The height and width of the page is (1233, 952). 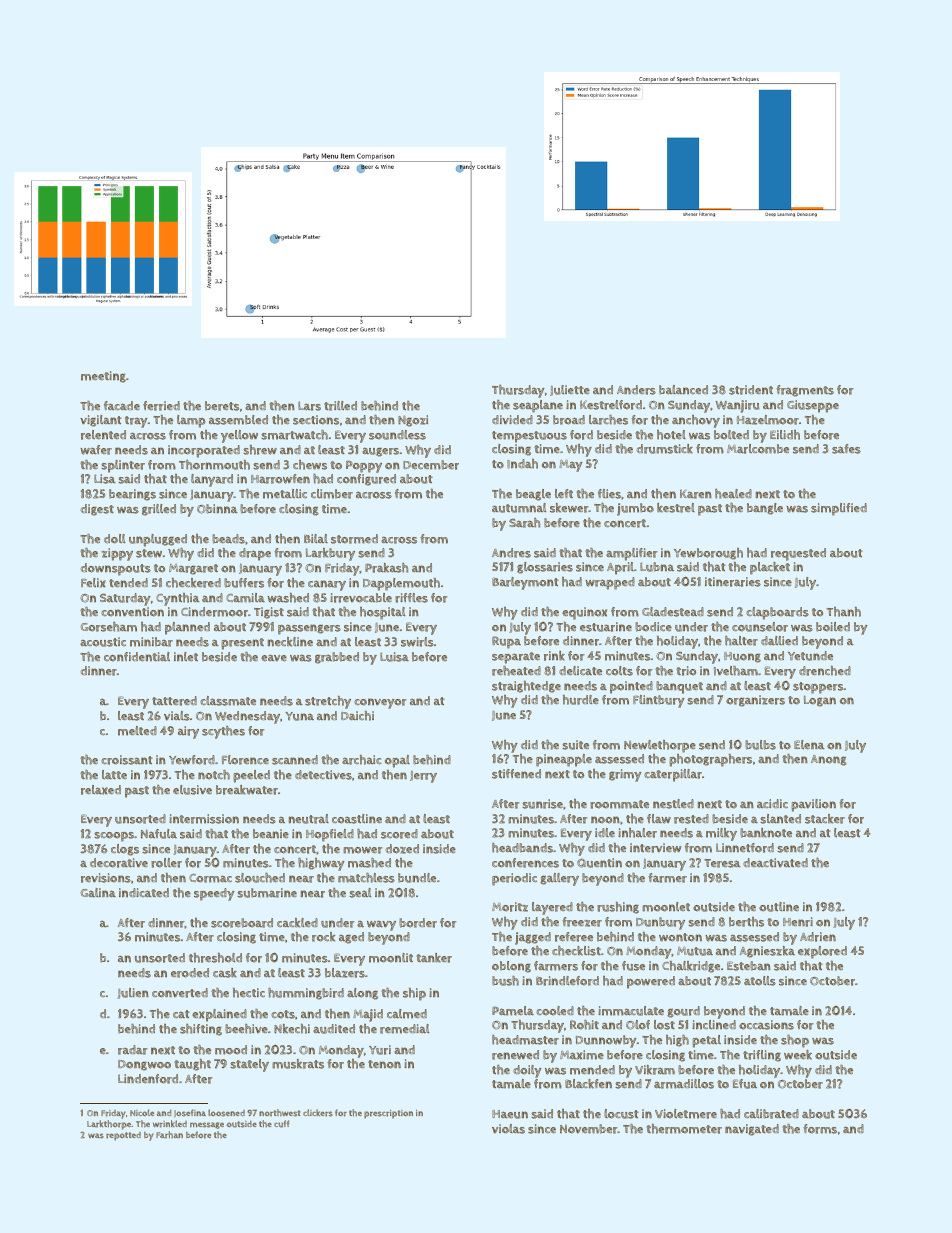 What do you see at coordinates (570, 390) in the page?
I see `Juliette` at bounding box center [570, 390].
